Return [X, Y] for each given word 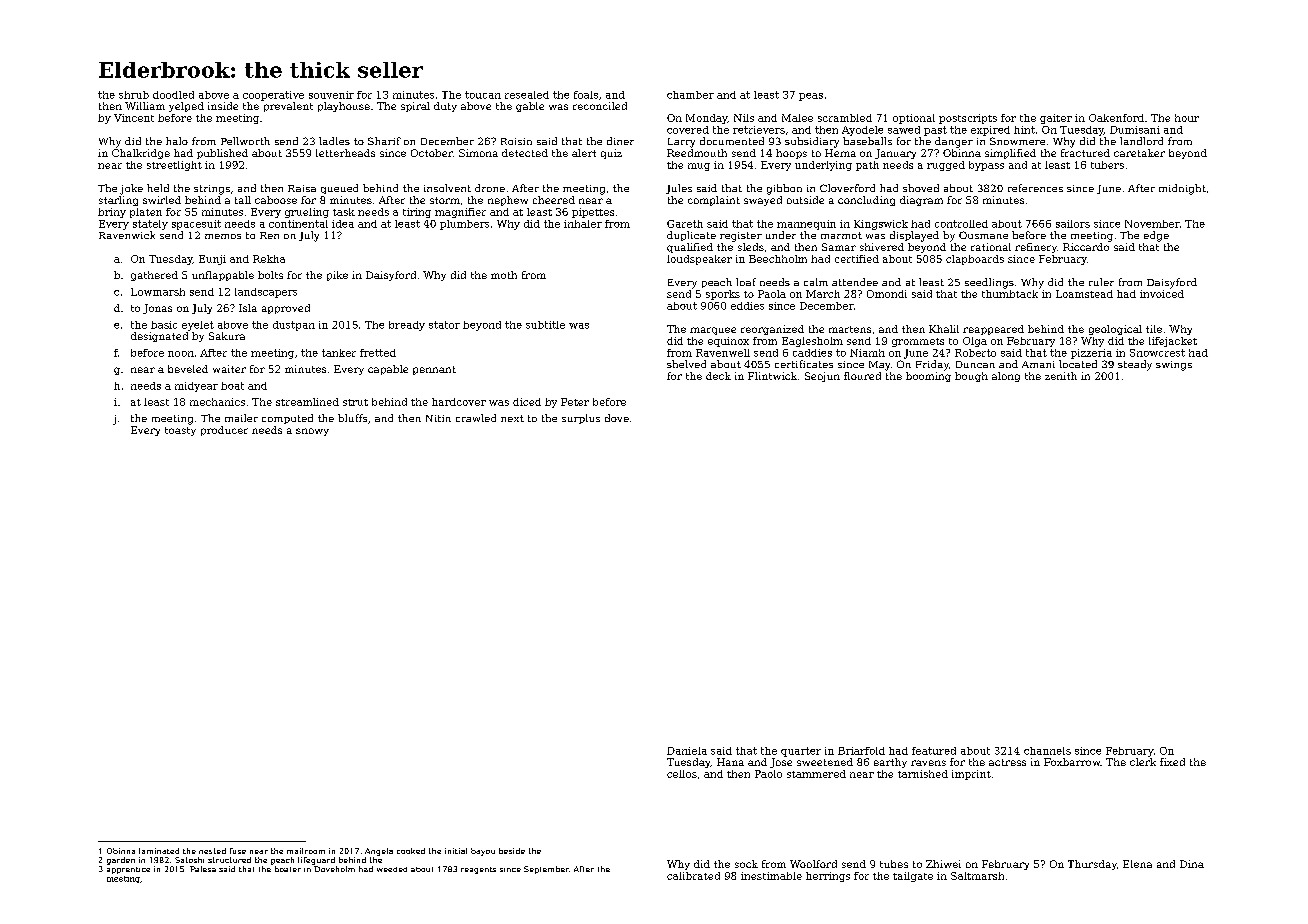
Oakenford [1116, 118]
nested [212, 851]
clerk [1143, 762]
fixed [1172, 762]
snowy [312, 432]
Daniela [687, 751]
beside [512, 851]
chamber [690, 95]
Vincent [134, 118]
